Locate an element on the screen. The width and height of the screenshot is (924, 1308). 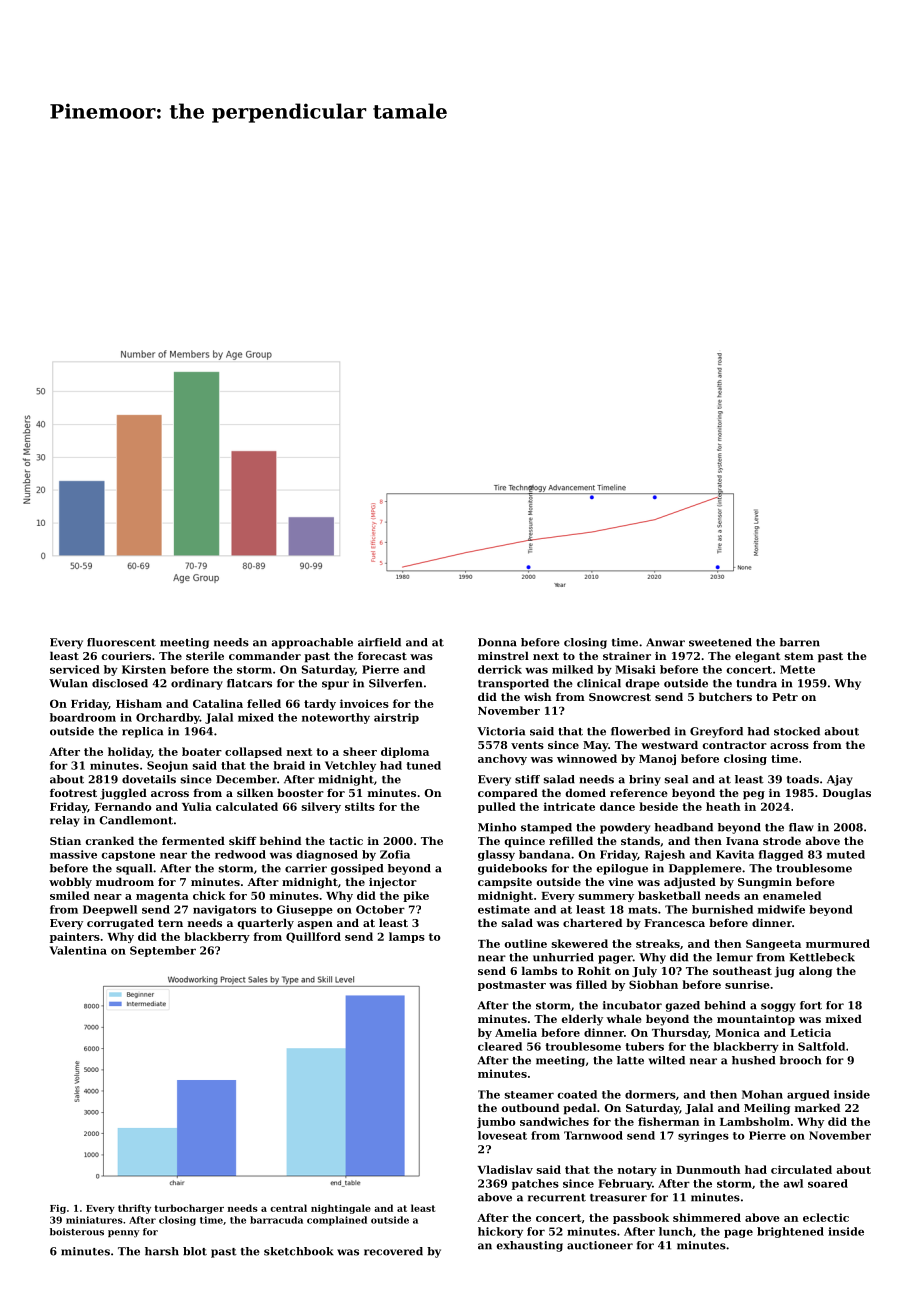
exhausting is located at coordinates (529, 1246).
